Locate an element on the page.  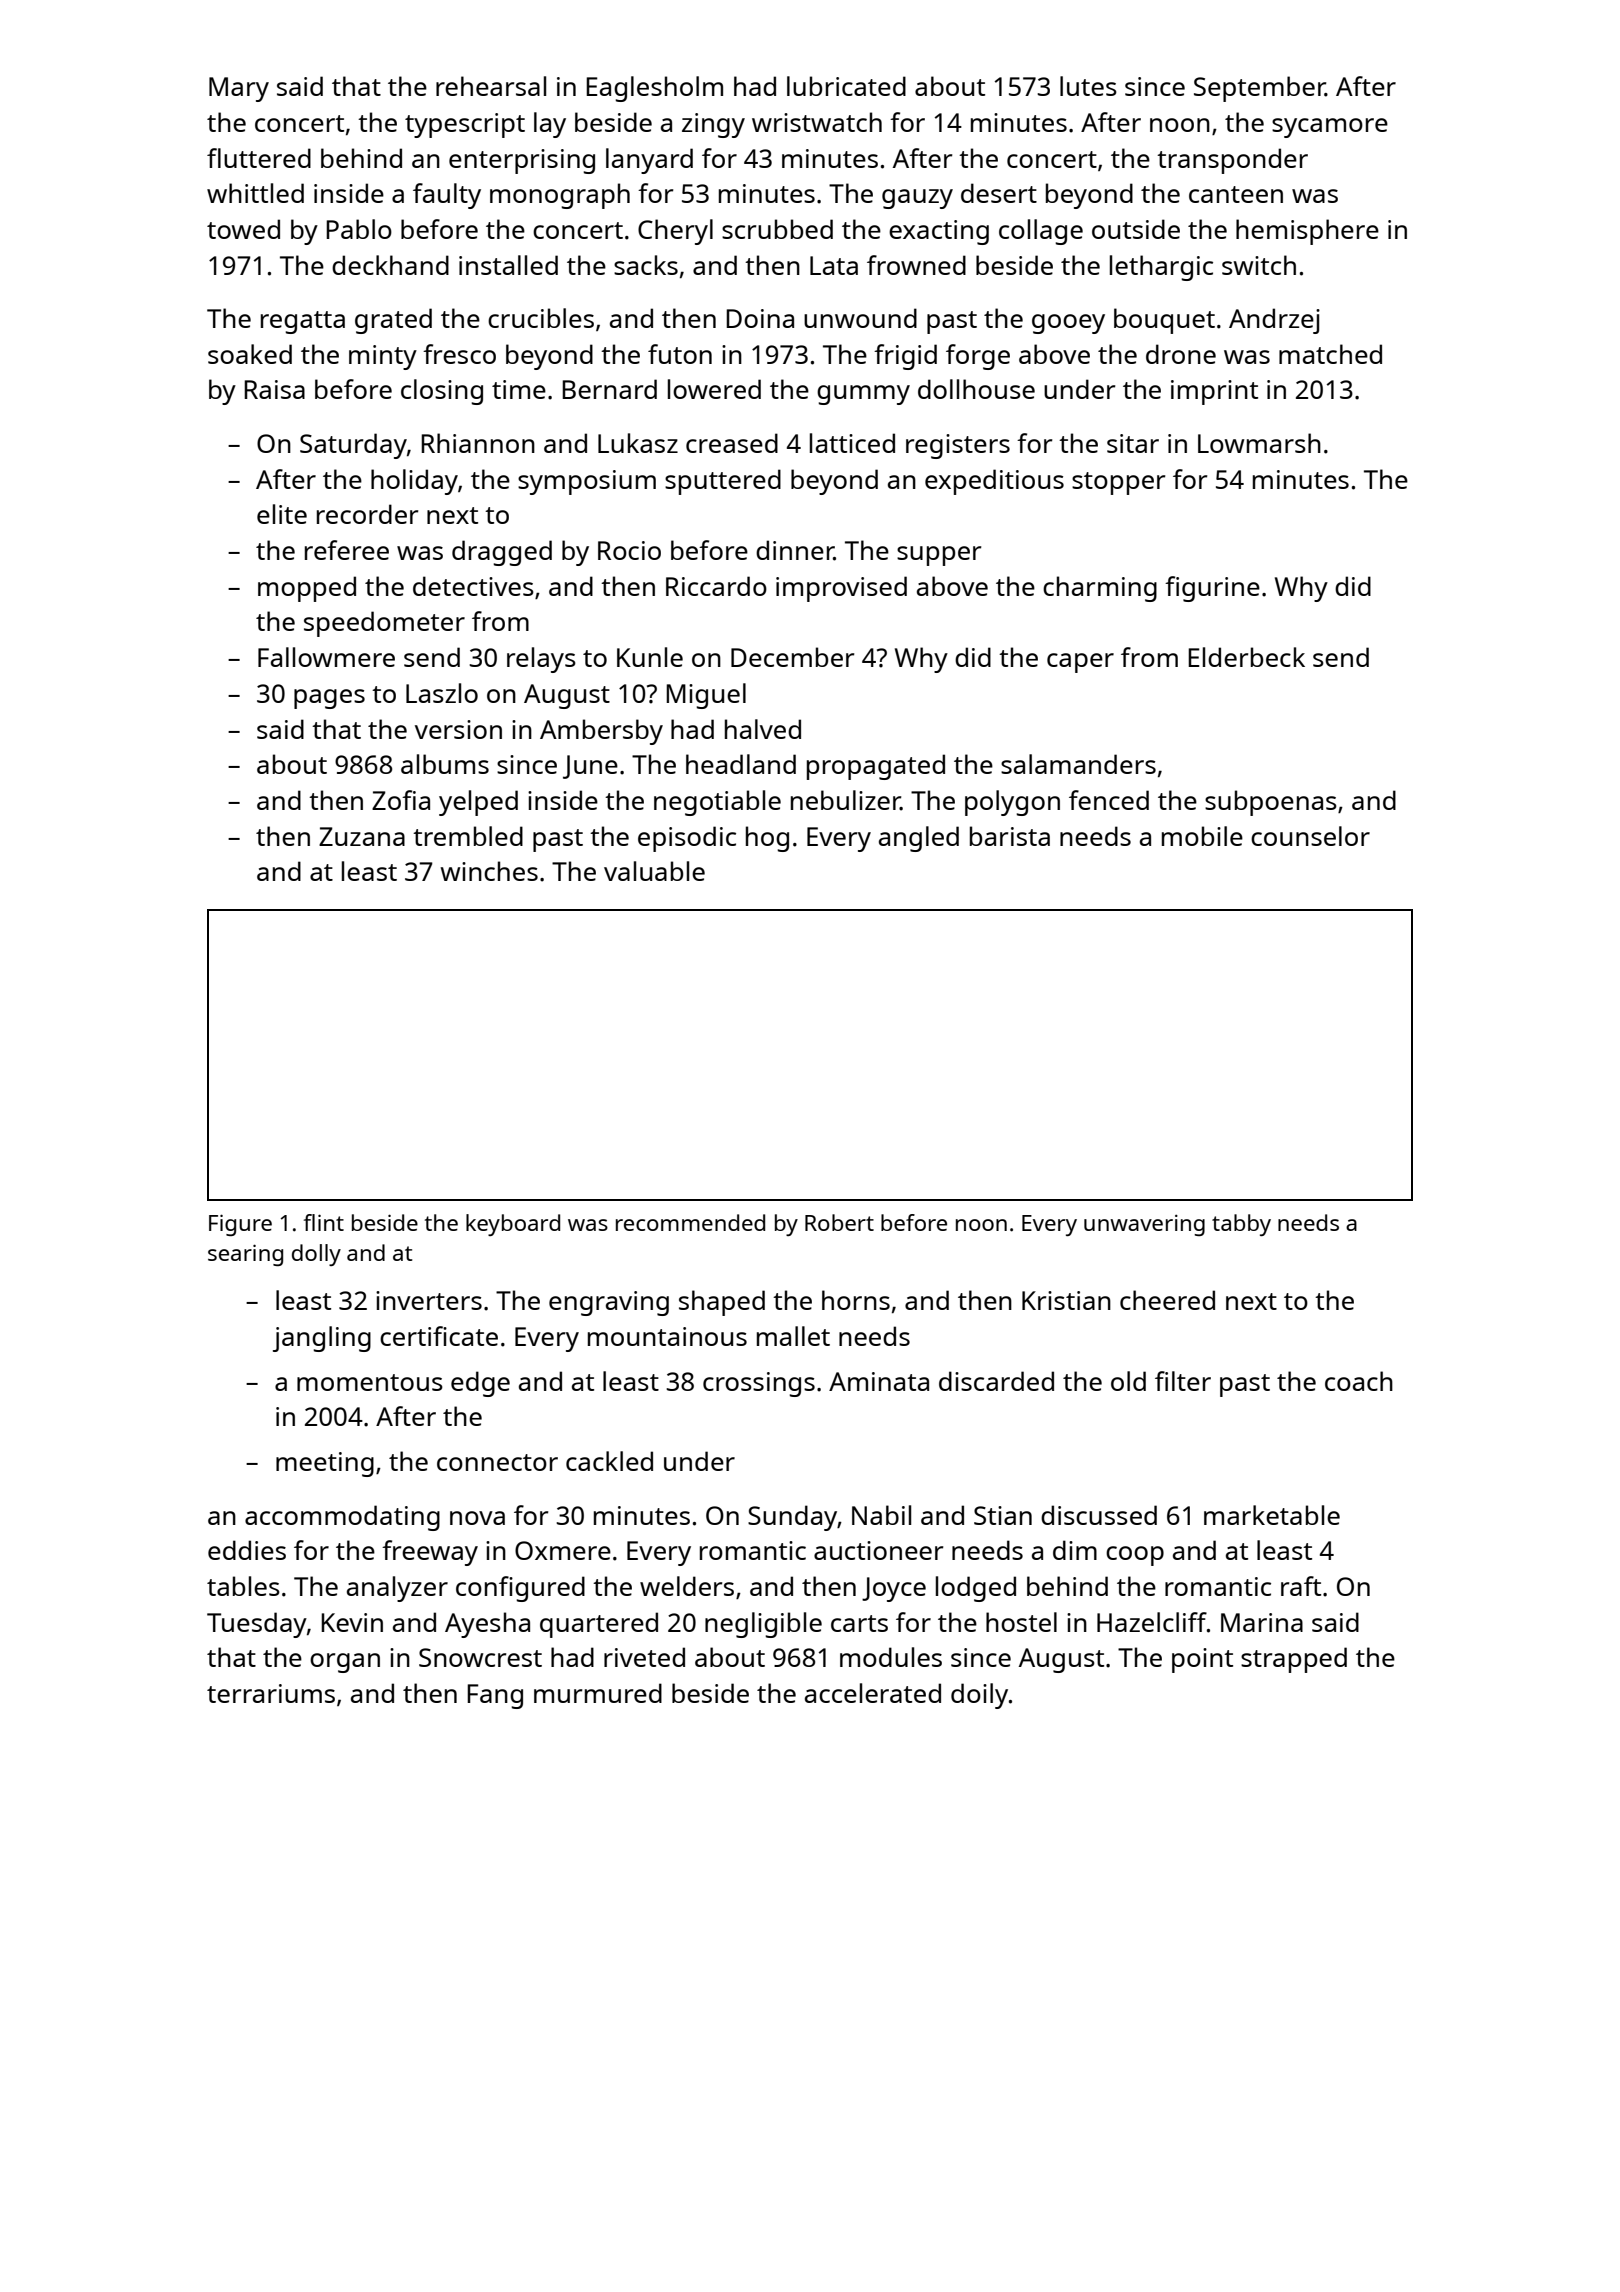
doily is located at coordinates (979, 1696).
